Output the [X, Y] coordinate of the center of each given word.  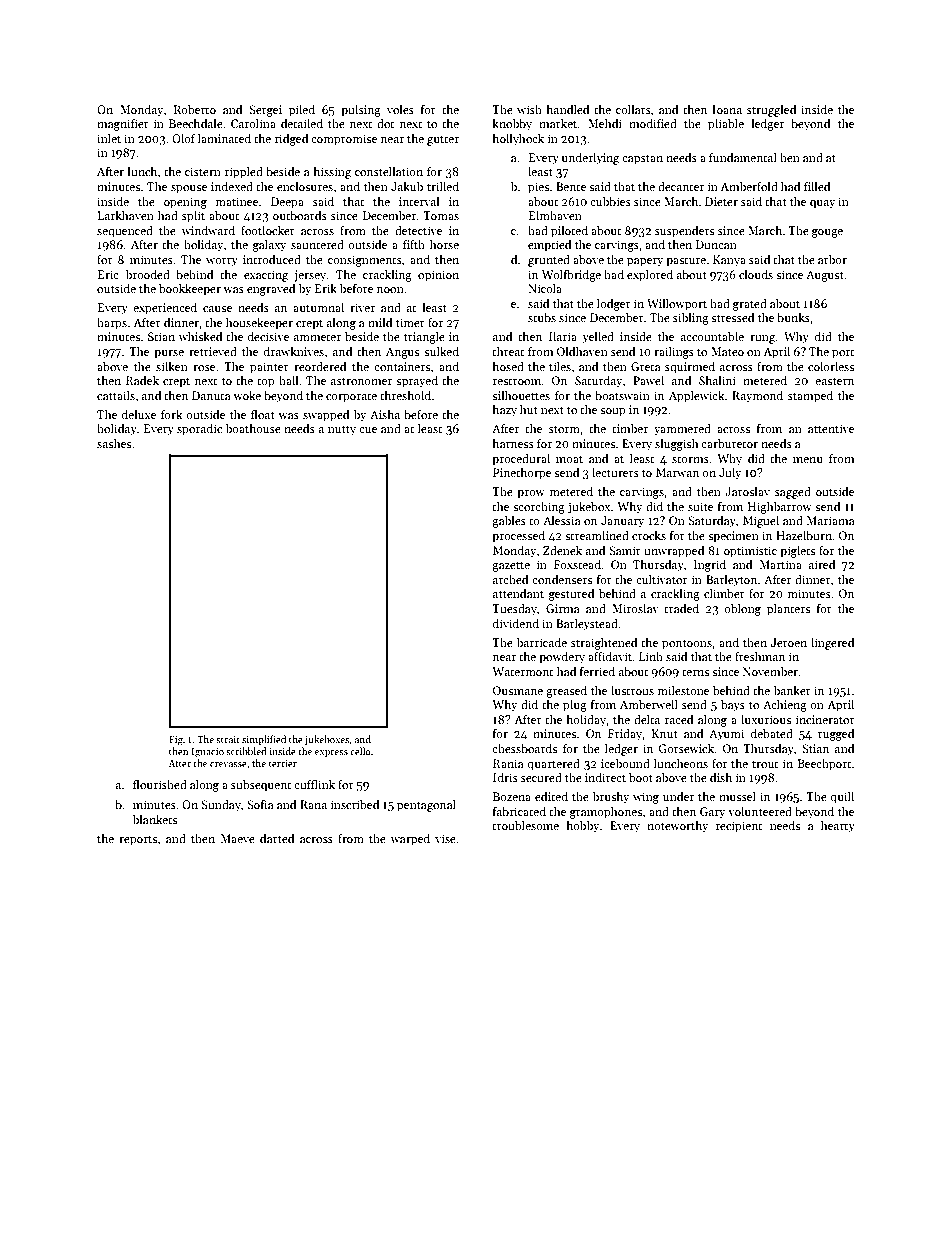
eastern [834, 381]
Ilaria [563, 336]
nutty [342, 430]
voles [400, 109]
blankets [155, 819]
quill [842, 797]
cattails [116, 395]
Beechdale [196, 123]
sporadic [199, 430]
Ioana [727, 109]
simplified [264, 740]
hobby [583, 826]
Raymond [757, 397]
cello [360, 751]
